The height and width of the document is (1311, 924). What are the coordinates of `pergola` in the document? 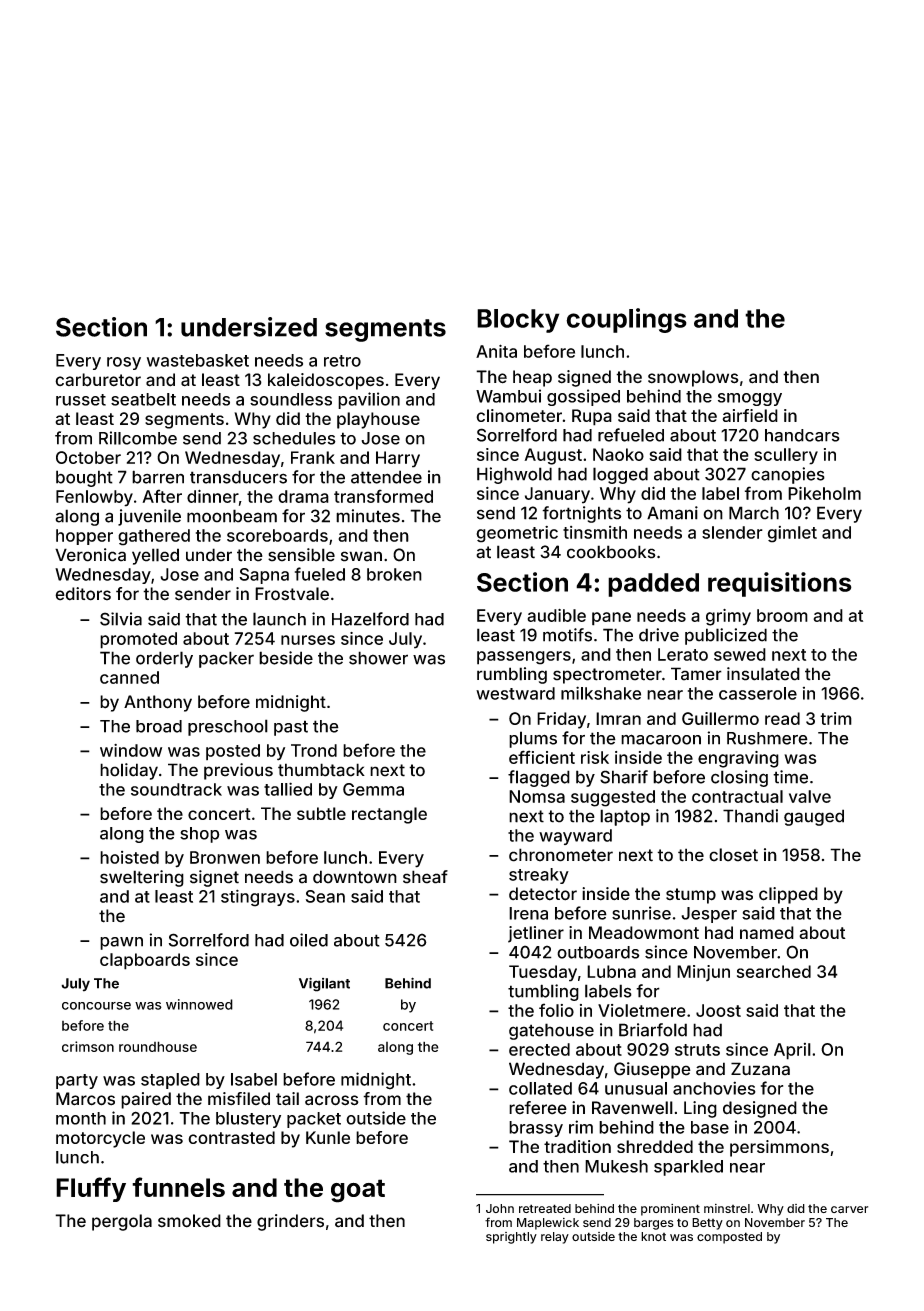 It's located at (122, 1222).
